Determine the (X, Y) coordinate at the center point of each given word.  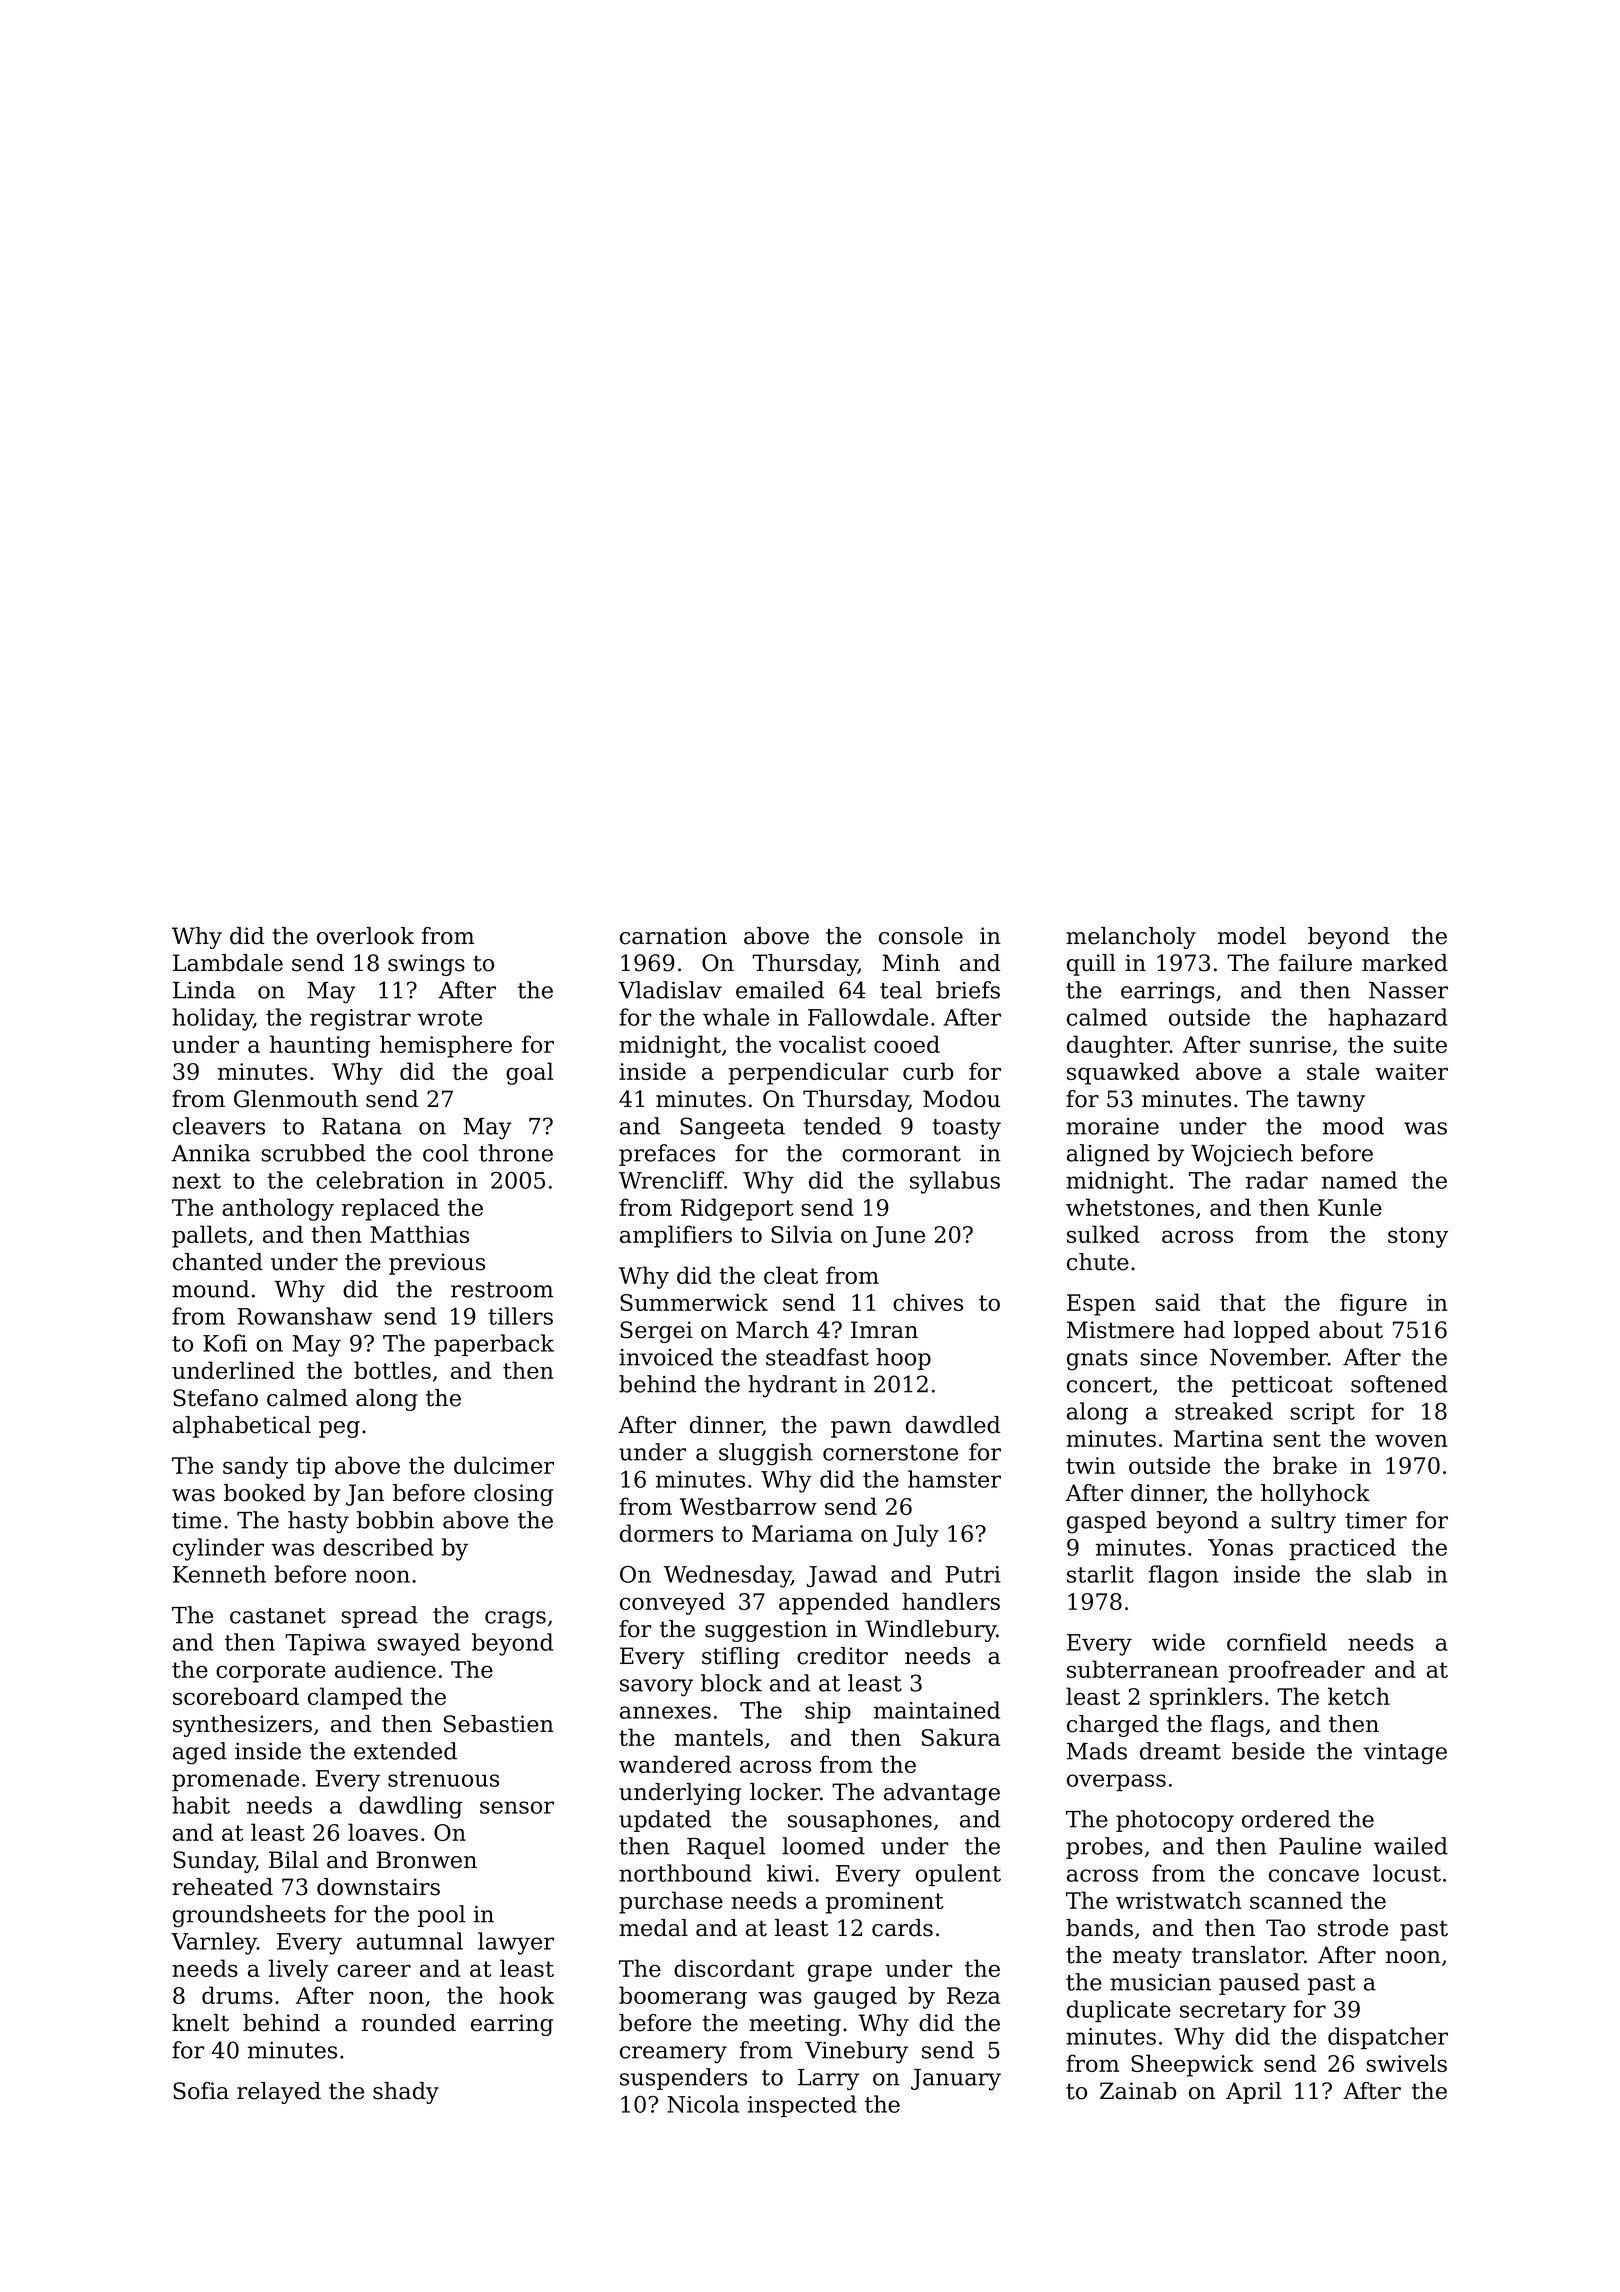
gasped (1107, 1522)
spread (379, 1617)
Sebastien (499, 1724)
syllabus (955, 1182)
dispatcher (1388, 2038)
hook (526, 1995)
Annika (210, 1153)
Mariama (802, 1533)
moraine (1112, 1126)
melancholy (1131, 938)
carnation (673, 936)
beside (1268, 1751)
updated (665, 1821)
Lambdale (228, 963)
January (956, 2080)
